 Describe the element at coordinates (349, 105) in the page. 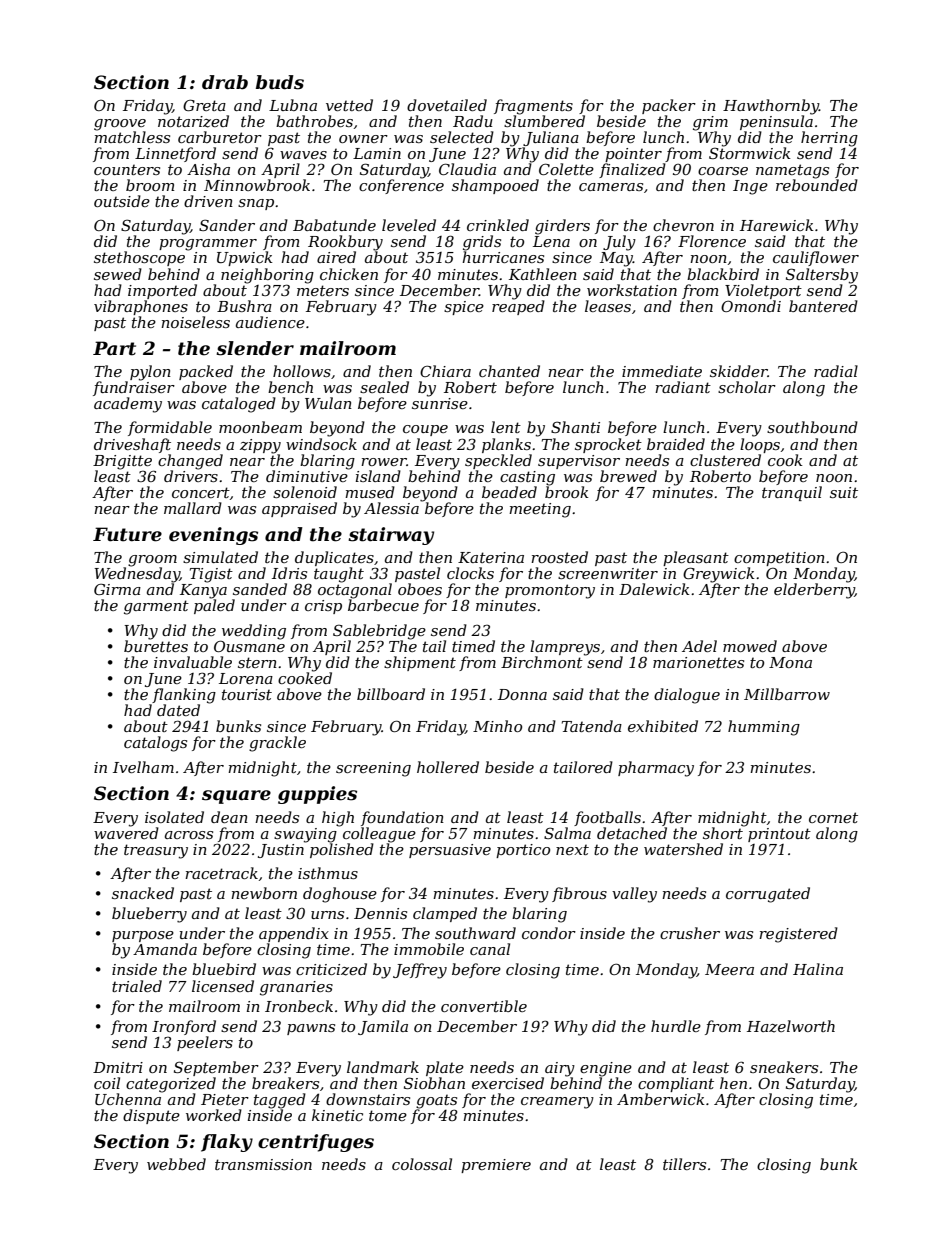

I see `vetted` at that location.
